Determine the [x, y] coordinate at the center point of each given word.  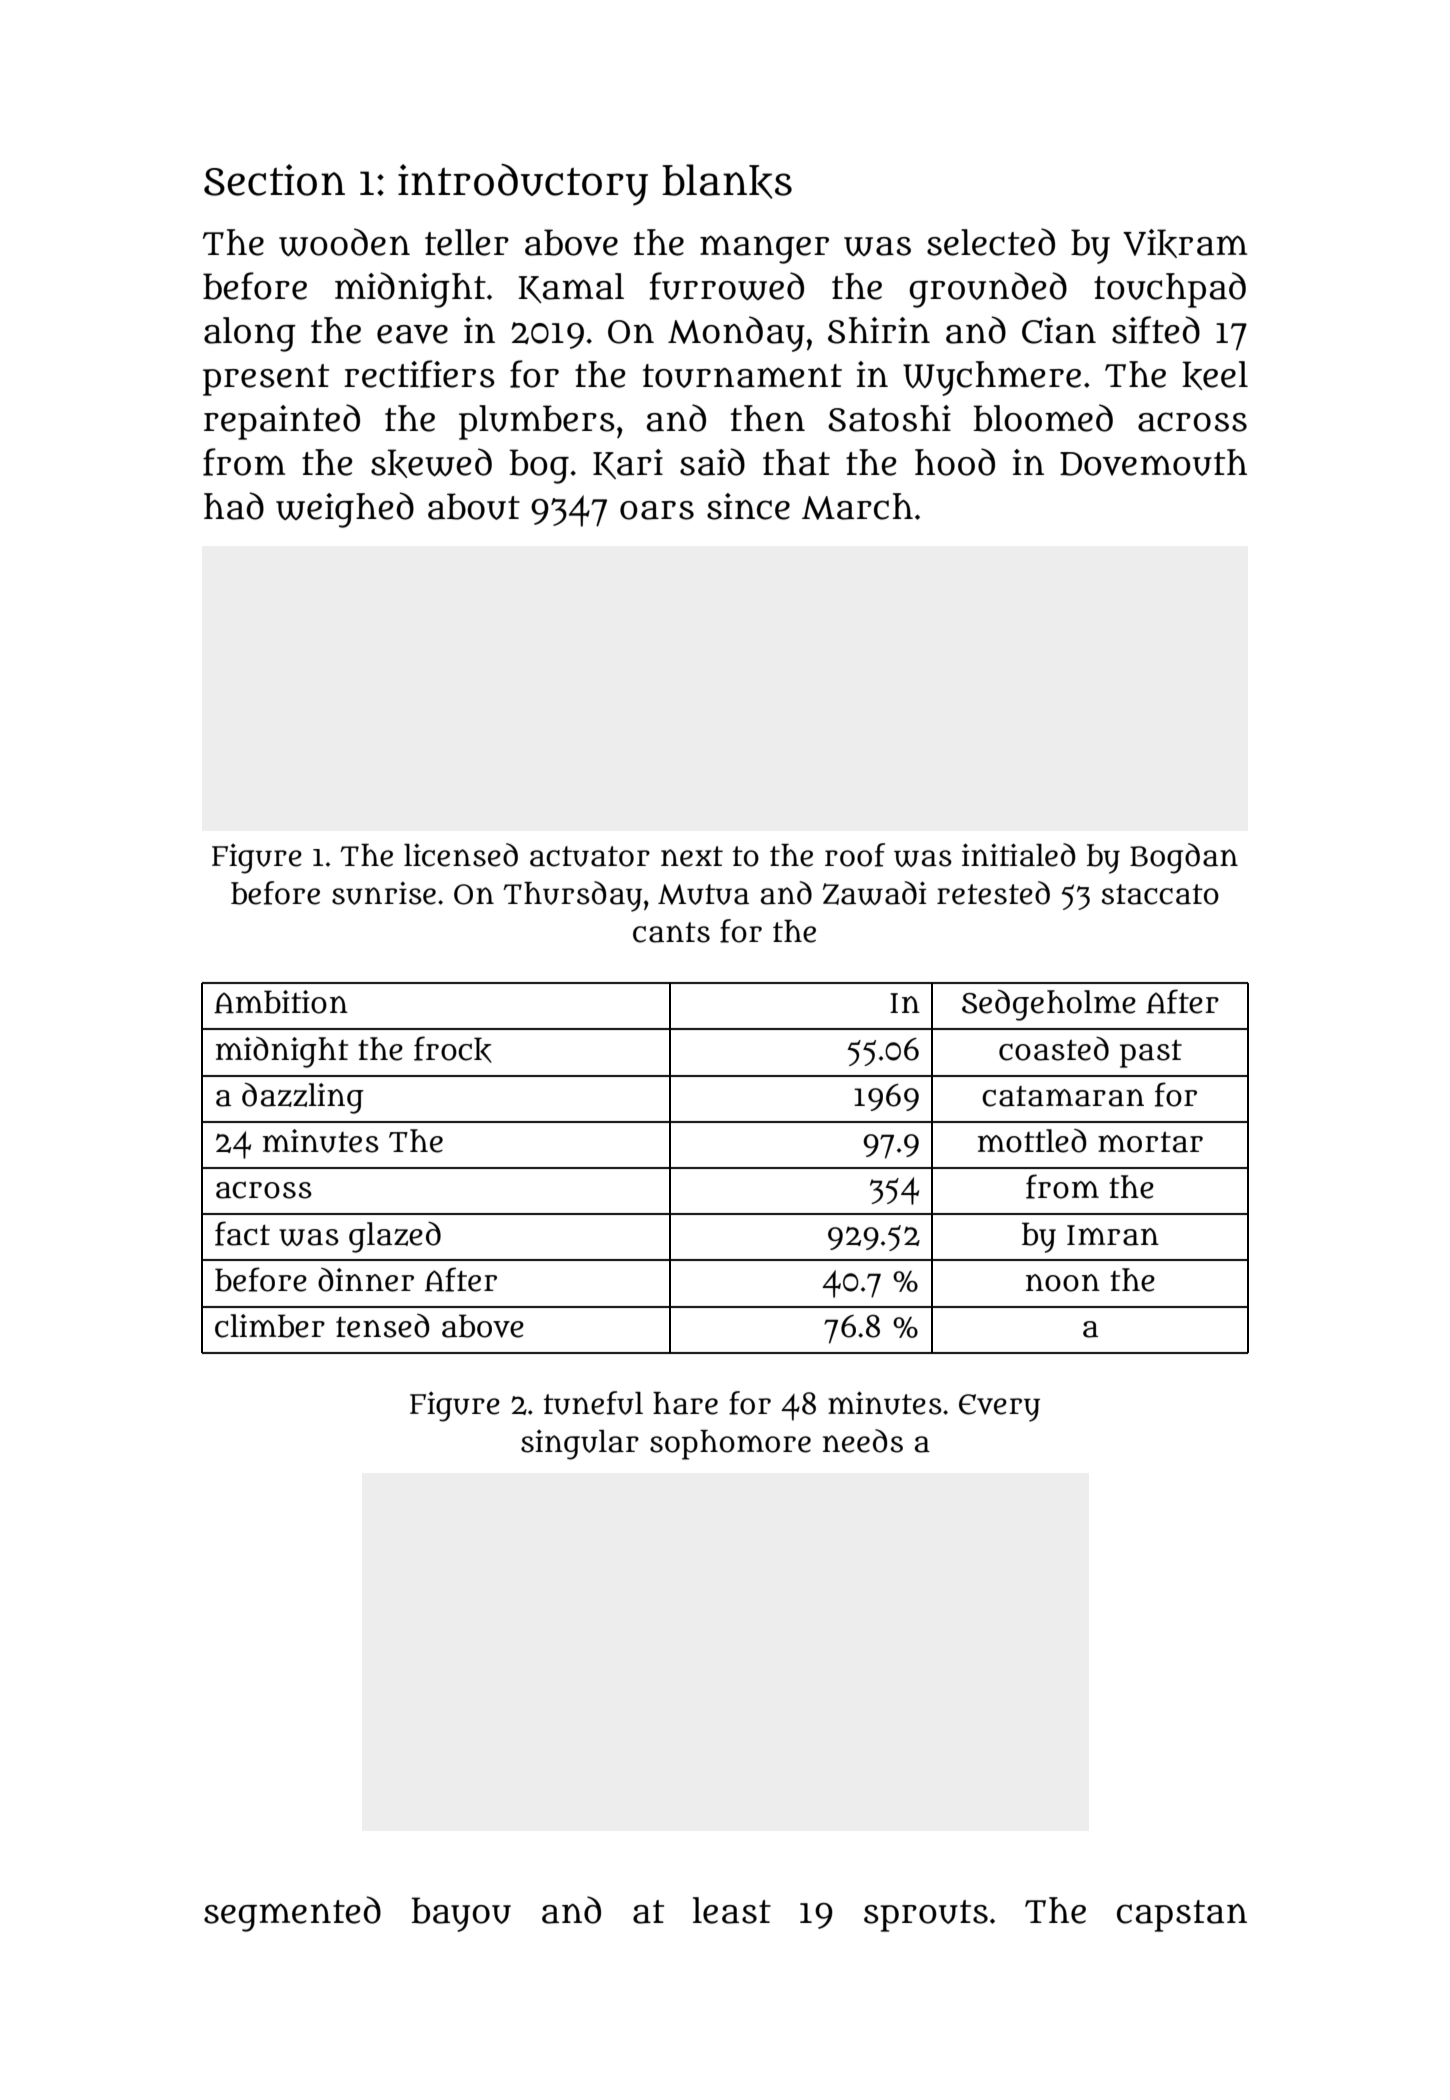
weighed [345, 510]
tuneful [593, 1403]
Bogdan [1184, 858]
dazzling [302, 1098]
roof [855, 855]
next [692, 856]
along [250, 334]
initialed [1018, 855]
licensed [461, 855]
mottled [1032, 1141]
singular [580, 1445]
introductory [523, 185]
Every [999, 1408]
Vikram [1185, 243]
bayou [461, 1914]
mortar [1150, 1142]
